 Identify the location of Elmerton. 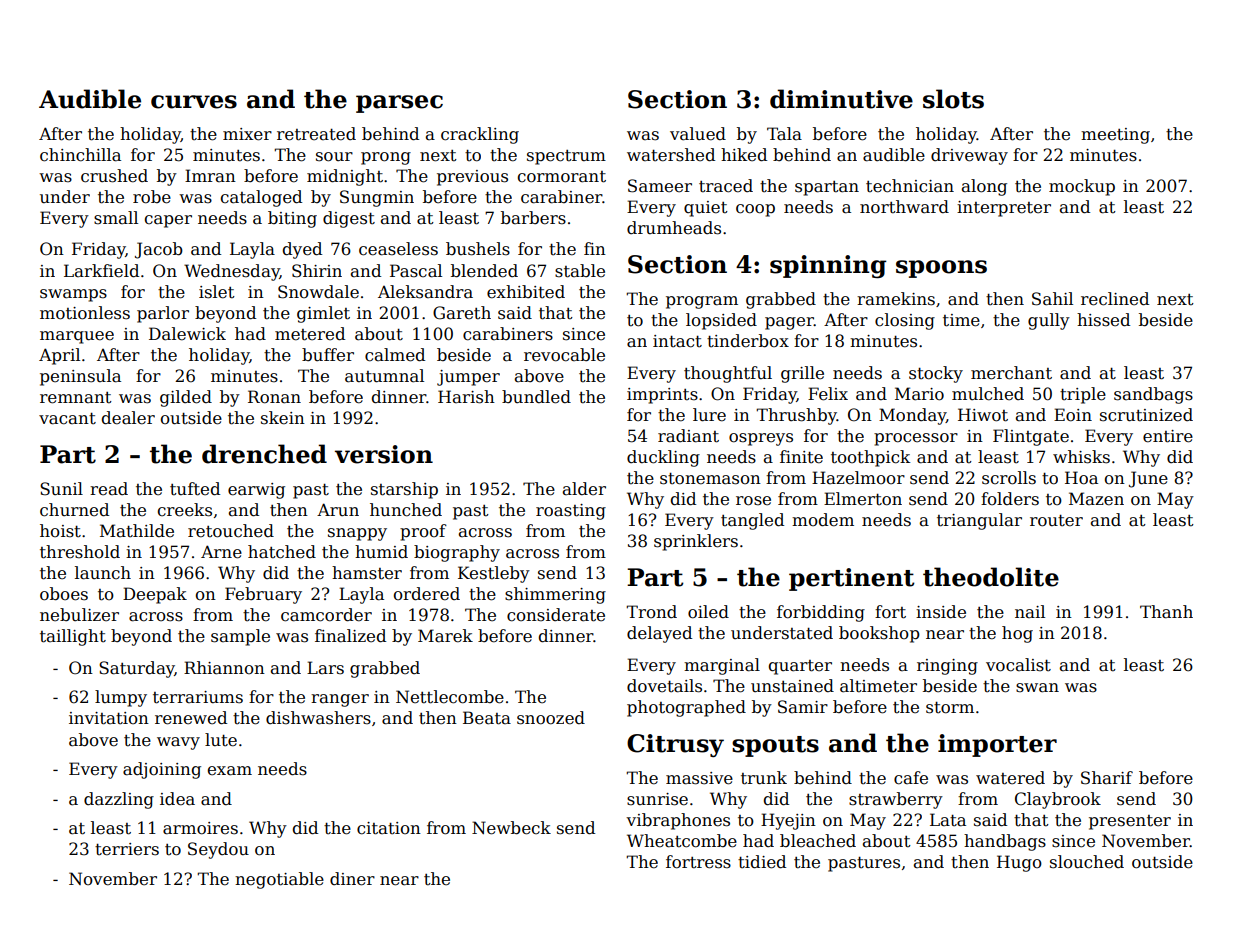
(863, 499).
